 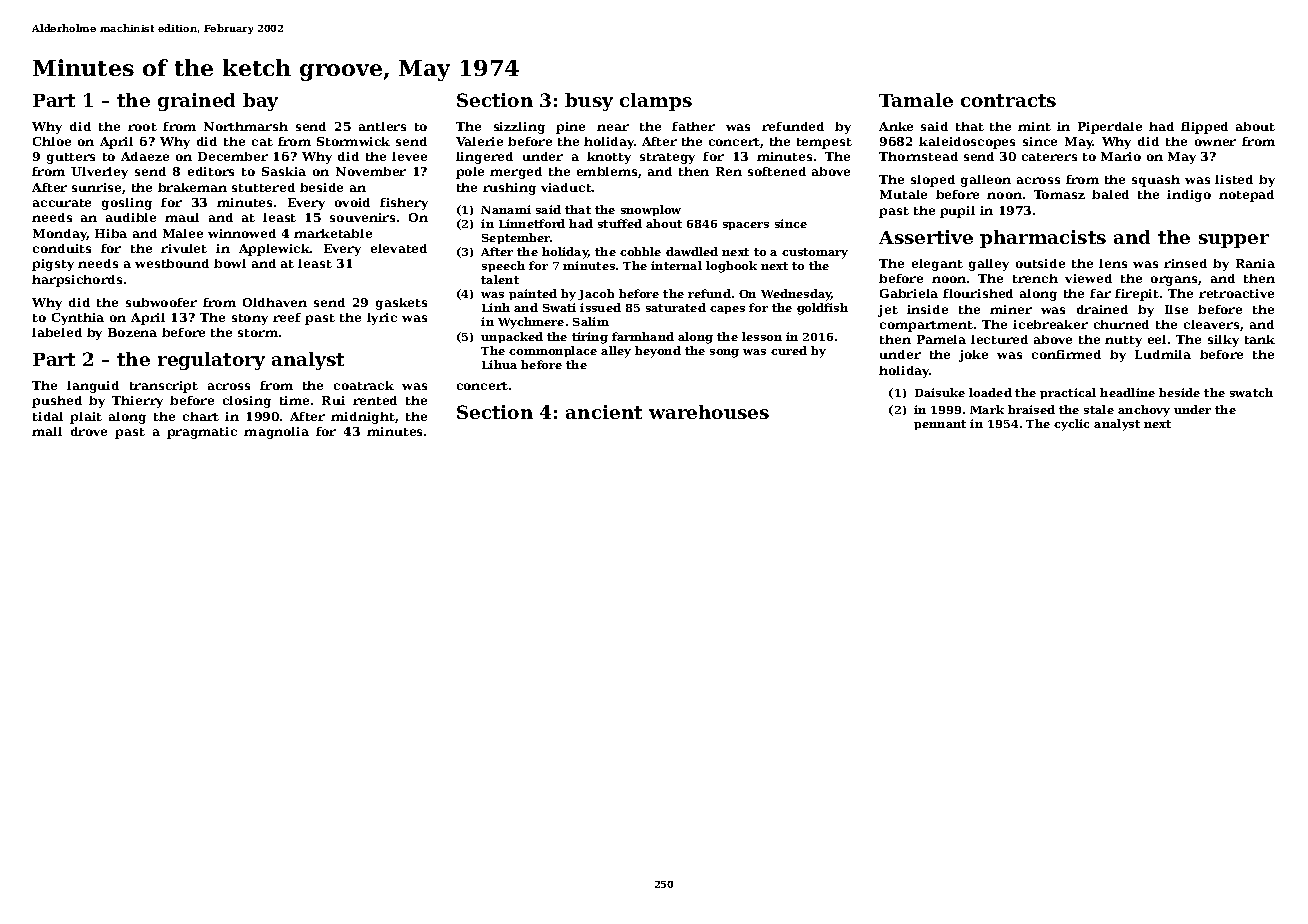 I want to click on contracts, so click(x=1008, y=100).
